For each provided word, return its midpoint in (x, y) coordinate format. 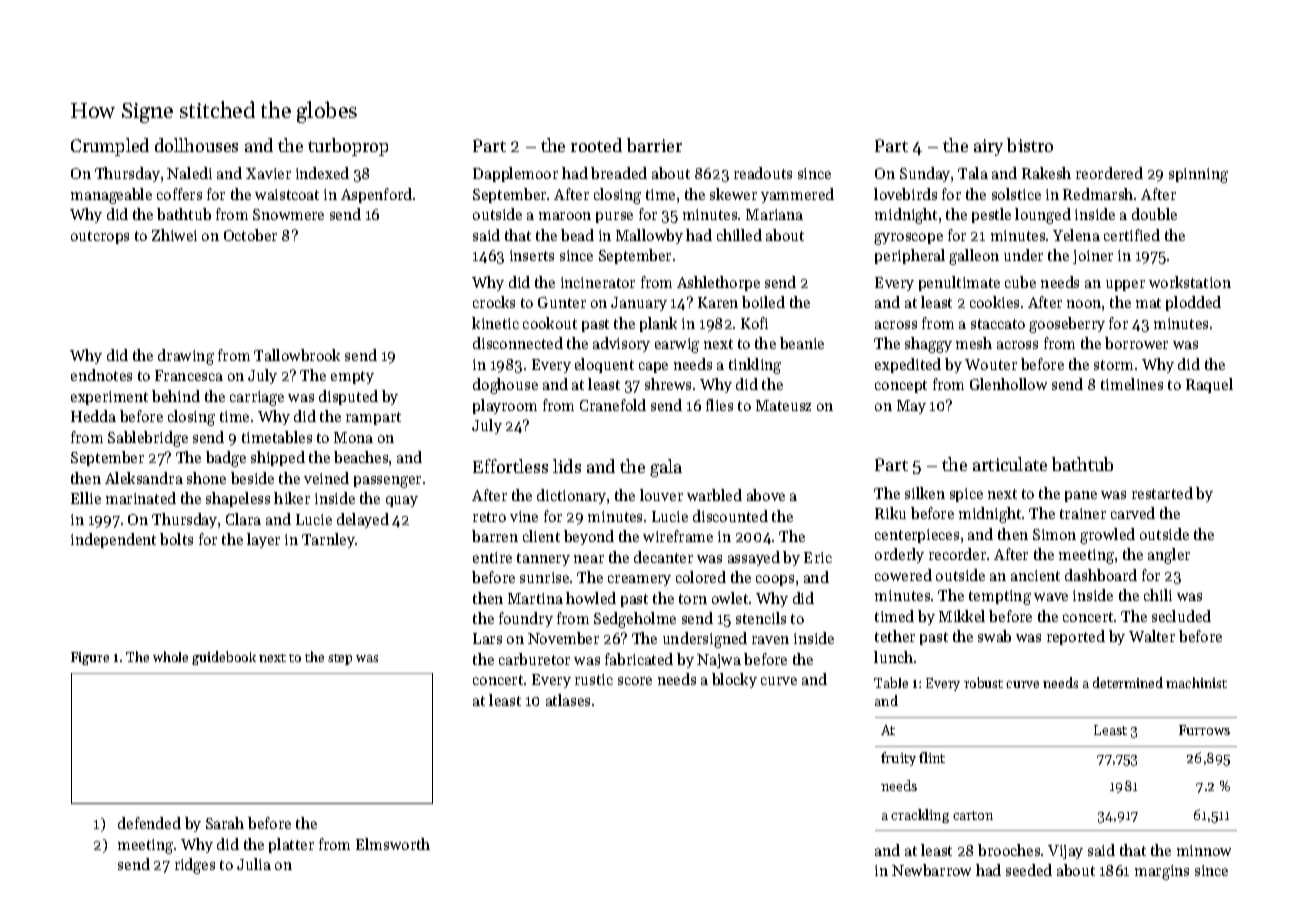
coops (775, 580)
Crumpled (110, 147)
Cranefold (613, 405)
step (340, 659)
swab (994, 636)
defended (149, 823)
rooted (596, 145)
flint (932, 757)
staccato (998, 324)
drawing (186, 357)
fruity (898, 759)
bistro (1030, 145)
